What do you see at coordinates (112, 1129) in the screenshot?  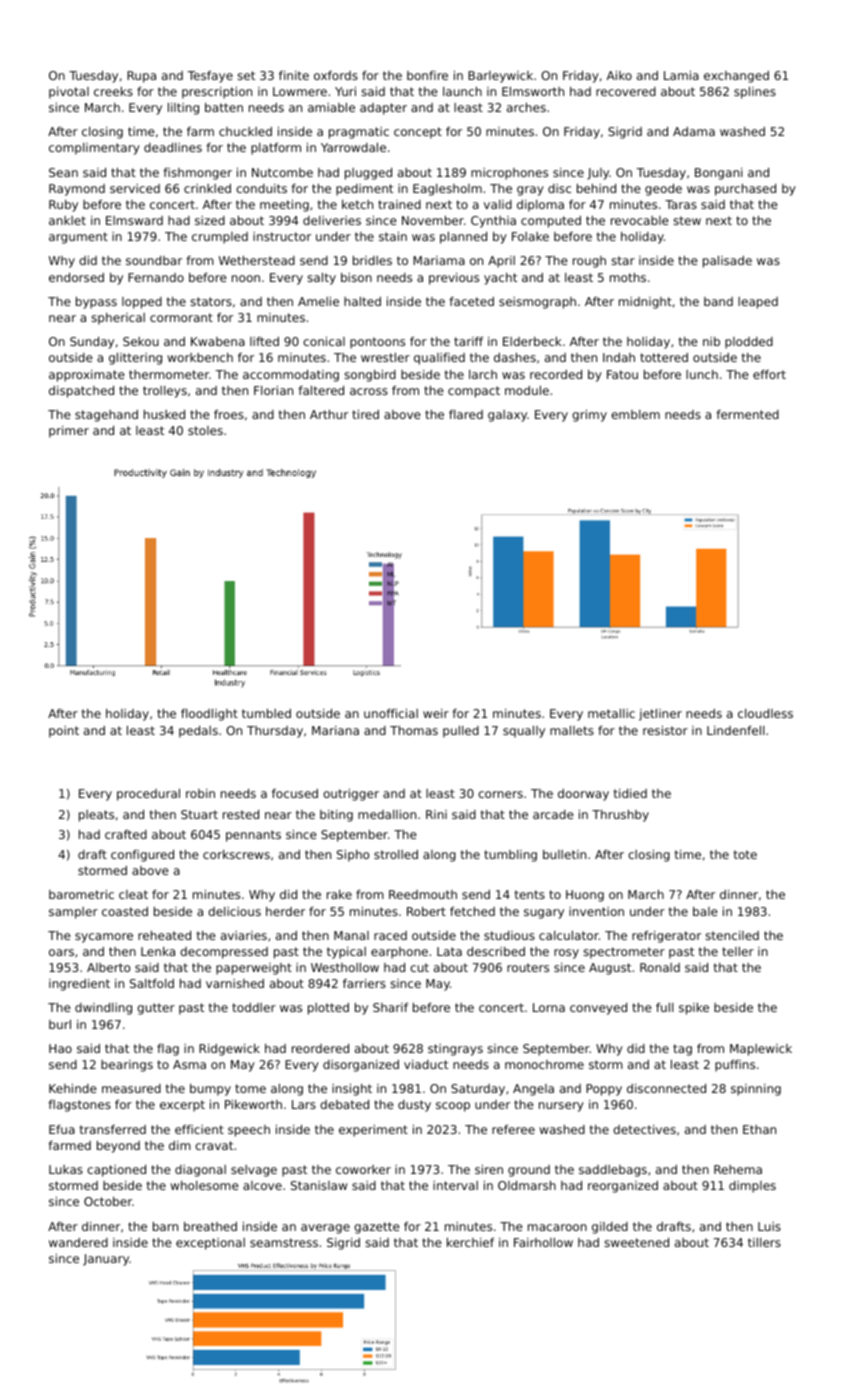 I see `transferred` at bounding box center [112, 1129].
